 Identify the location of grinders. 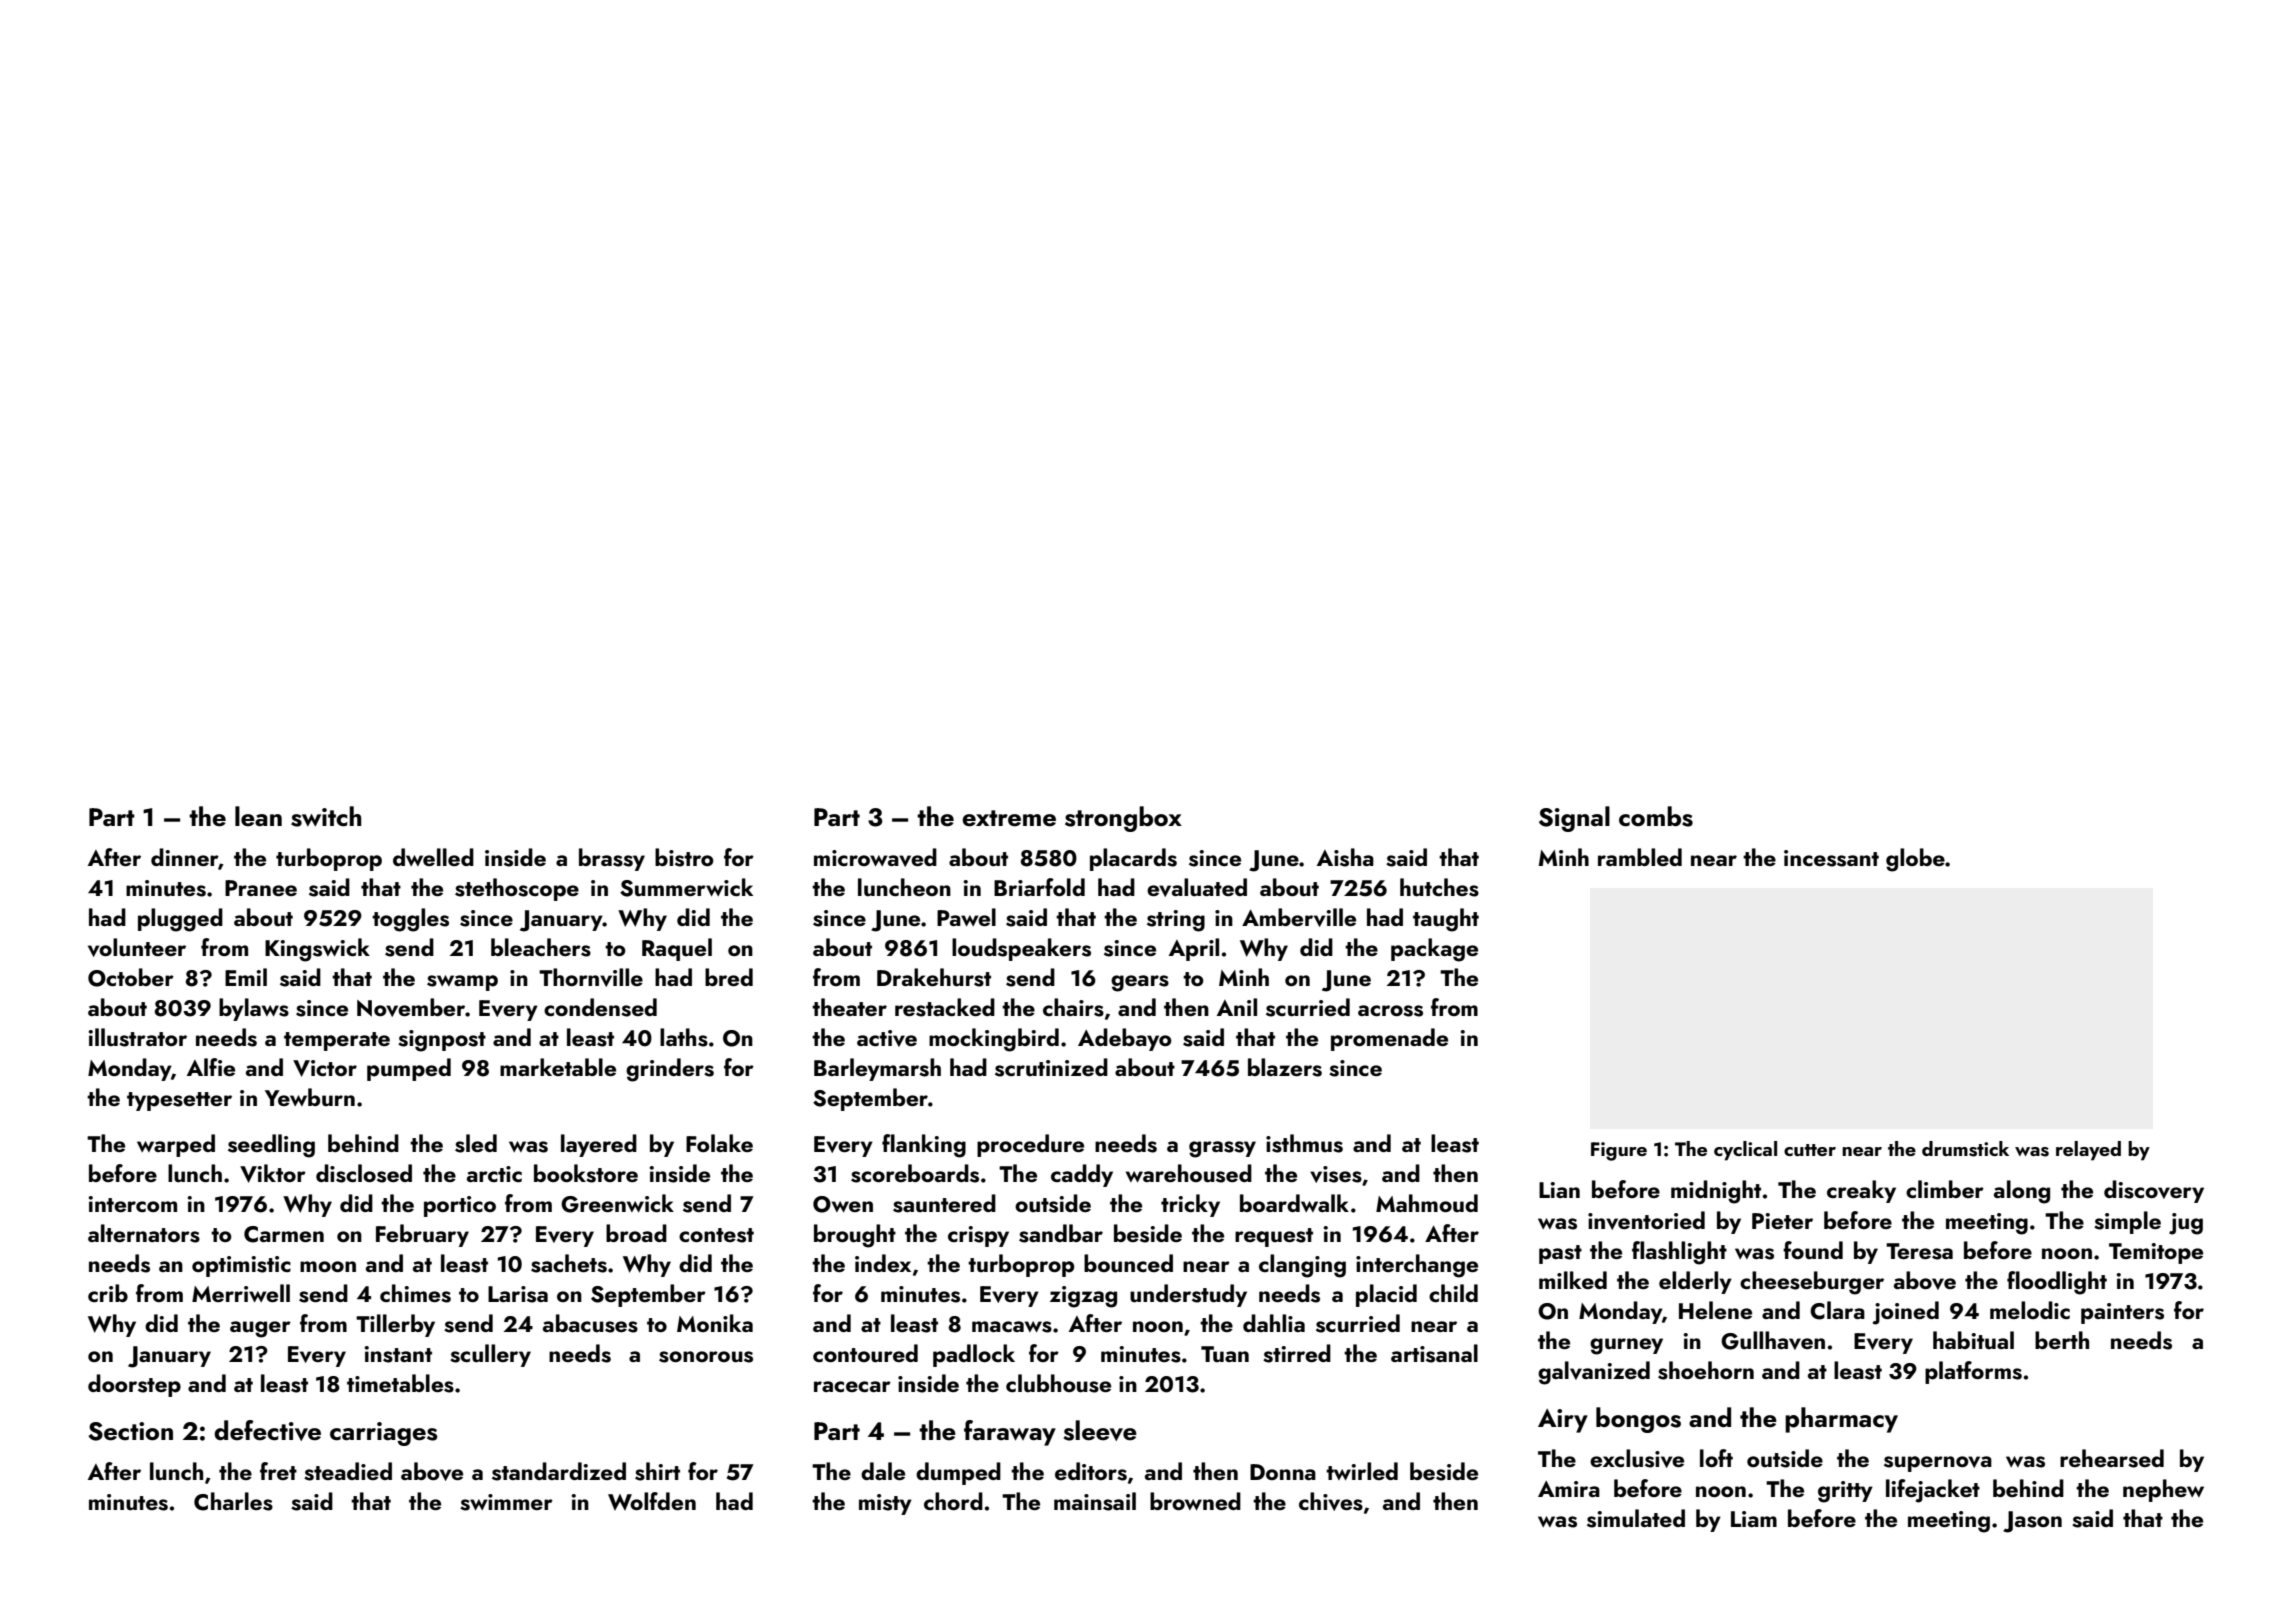
(670, 1070).
